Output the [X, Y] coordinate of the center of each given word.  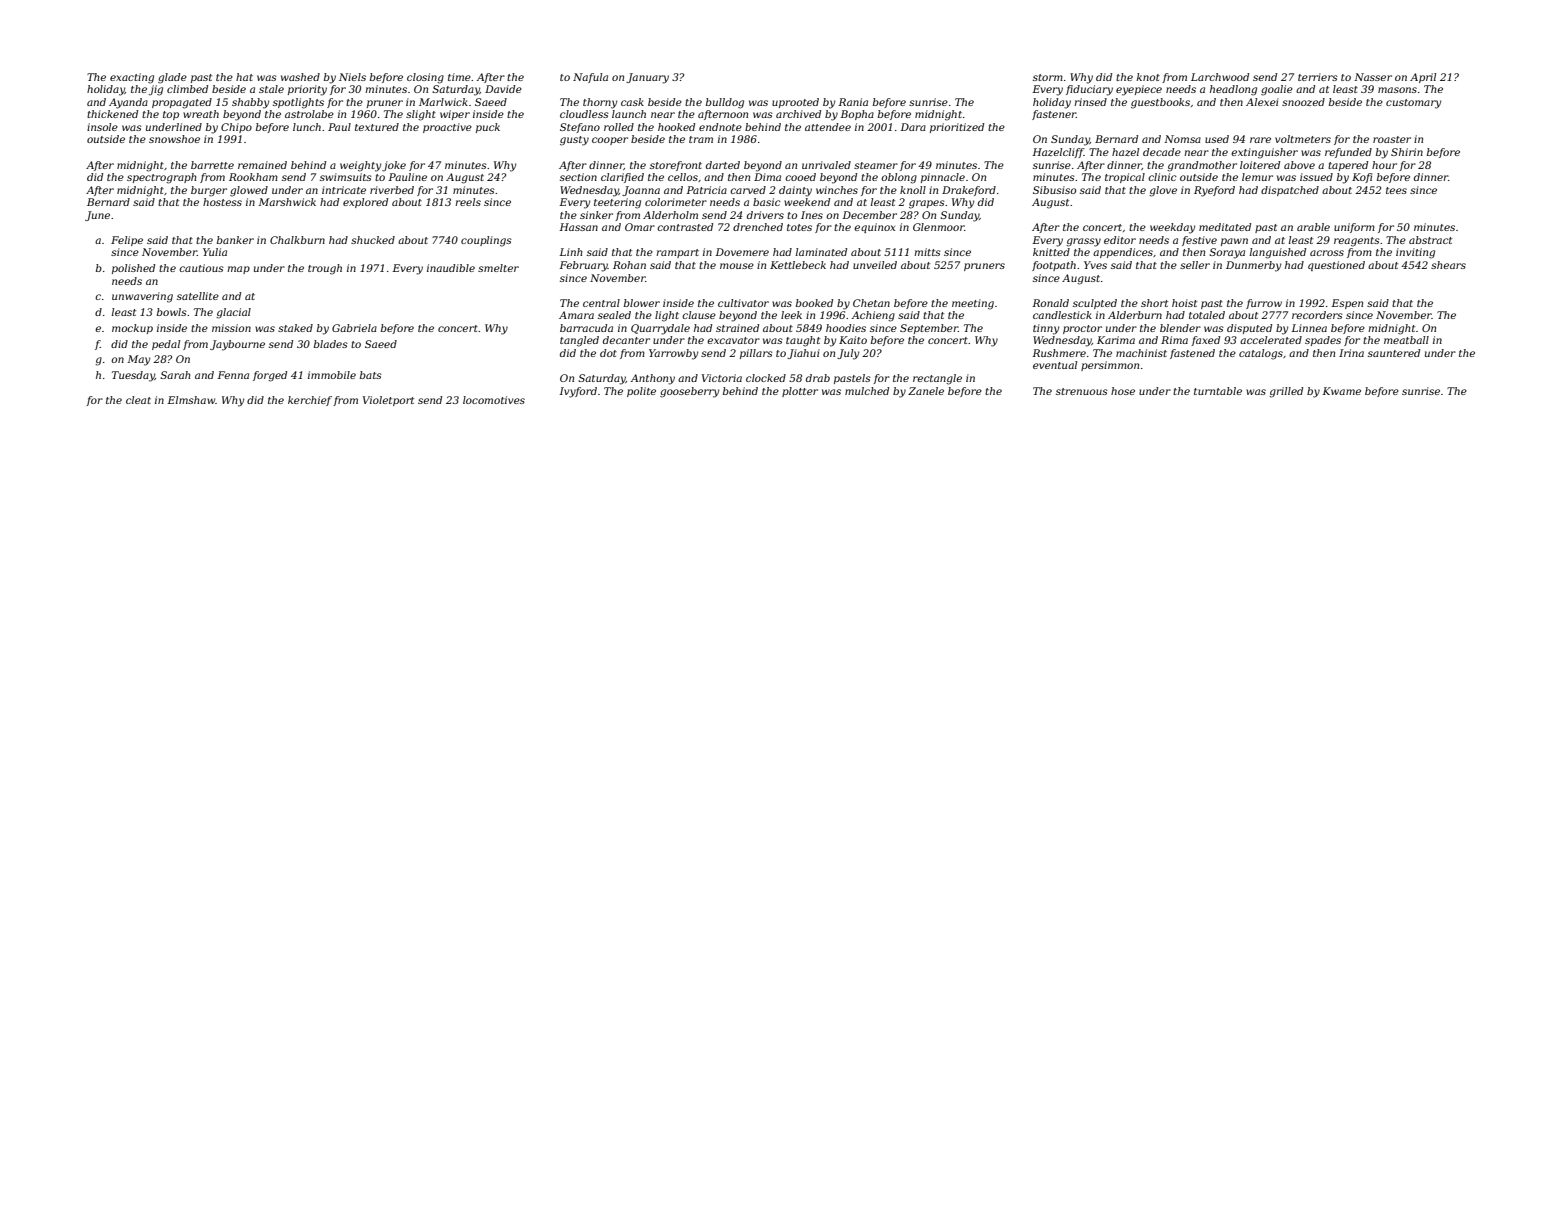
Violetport [388, 401]
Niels [352, 77]
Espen [1347, 304]
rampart [677, 253]
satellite [198, 296]
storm [1048, 77]
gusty [574, 141]
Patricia [706, 190]
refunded [1348, 153]
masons [1397, 90]
